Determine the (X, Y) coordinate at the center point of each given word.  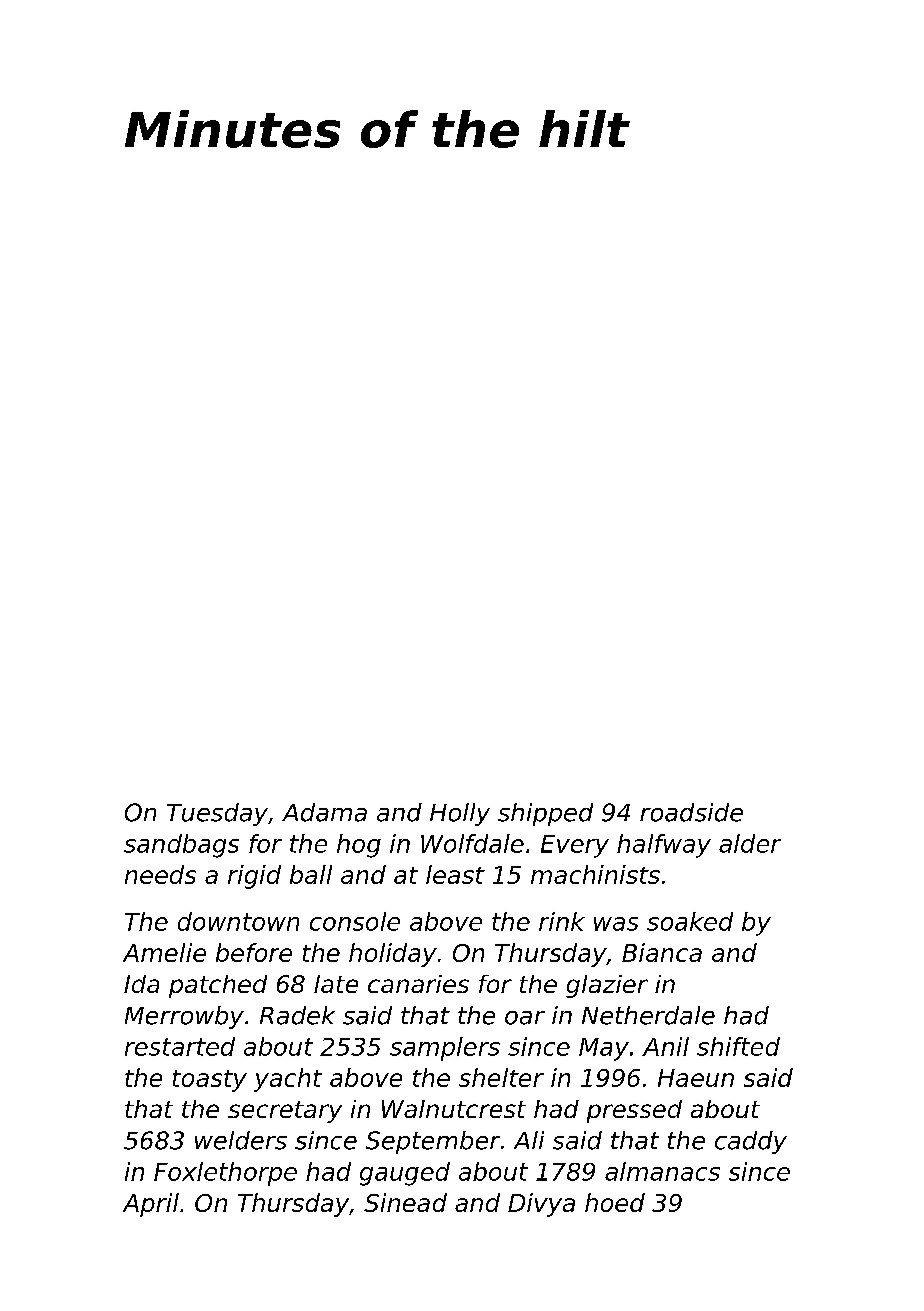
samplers (445, 1049)
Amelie (164, 952)
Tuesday (217, 814)
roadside (691, 812)
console (355, 921)
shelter (501, 1077)
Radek (297, 1015)
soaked (690, 921)
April (151, 1205)
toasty (210, 1081)
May (604, 1049)
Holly (460, 814)
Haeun (696, 1078)
